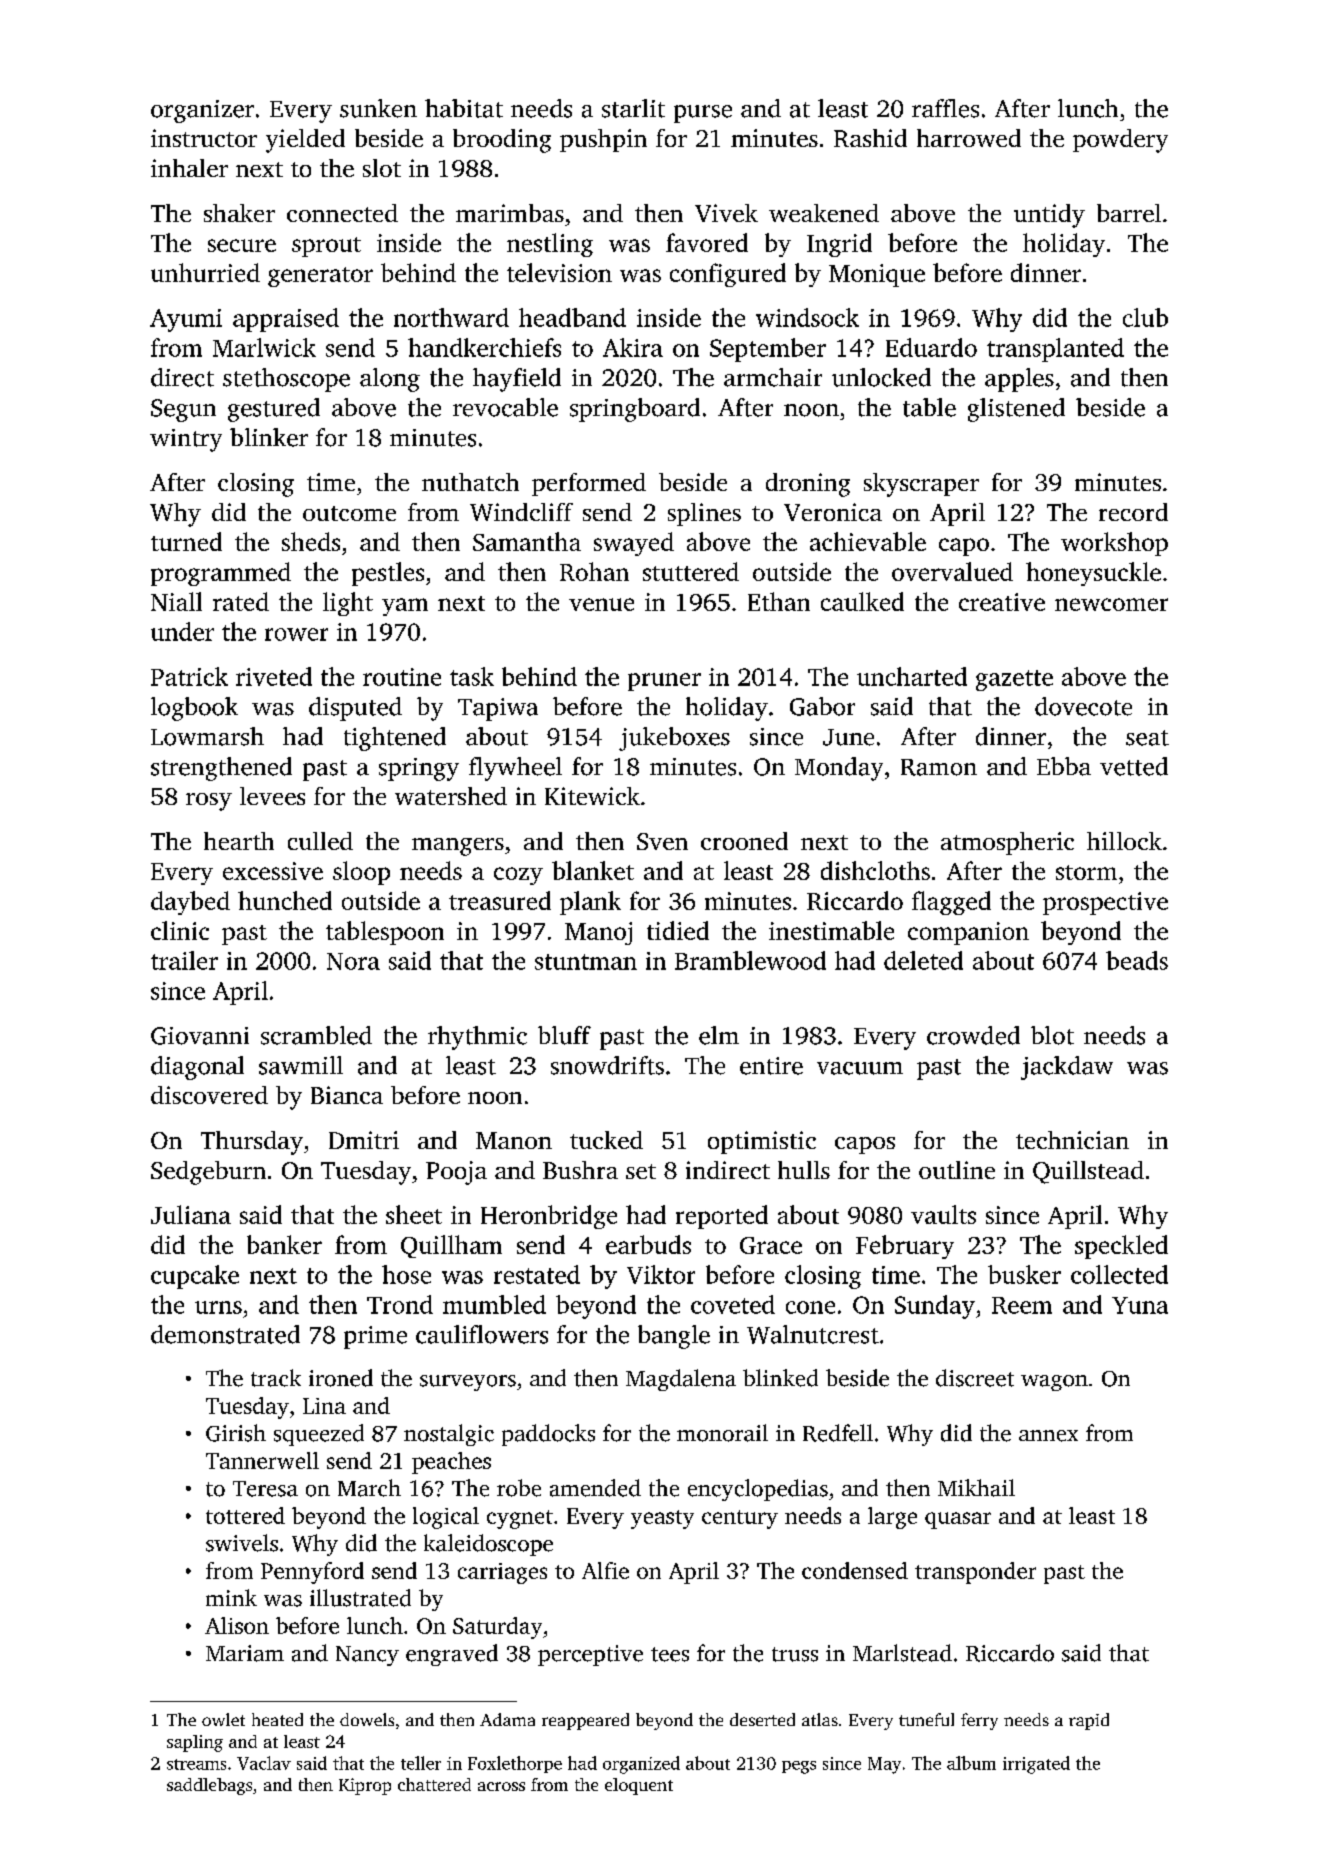  What do you see at coordinates (378, 108) in the screenshot?
I see `sunken` at bounding box center [378, 108].
